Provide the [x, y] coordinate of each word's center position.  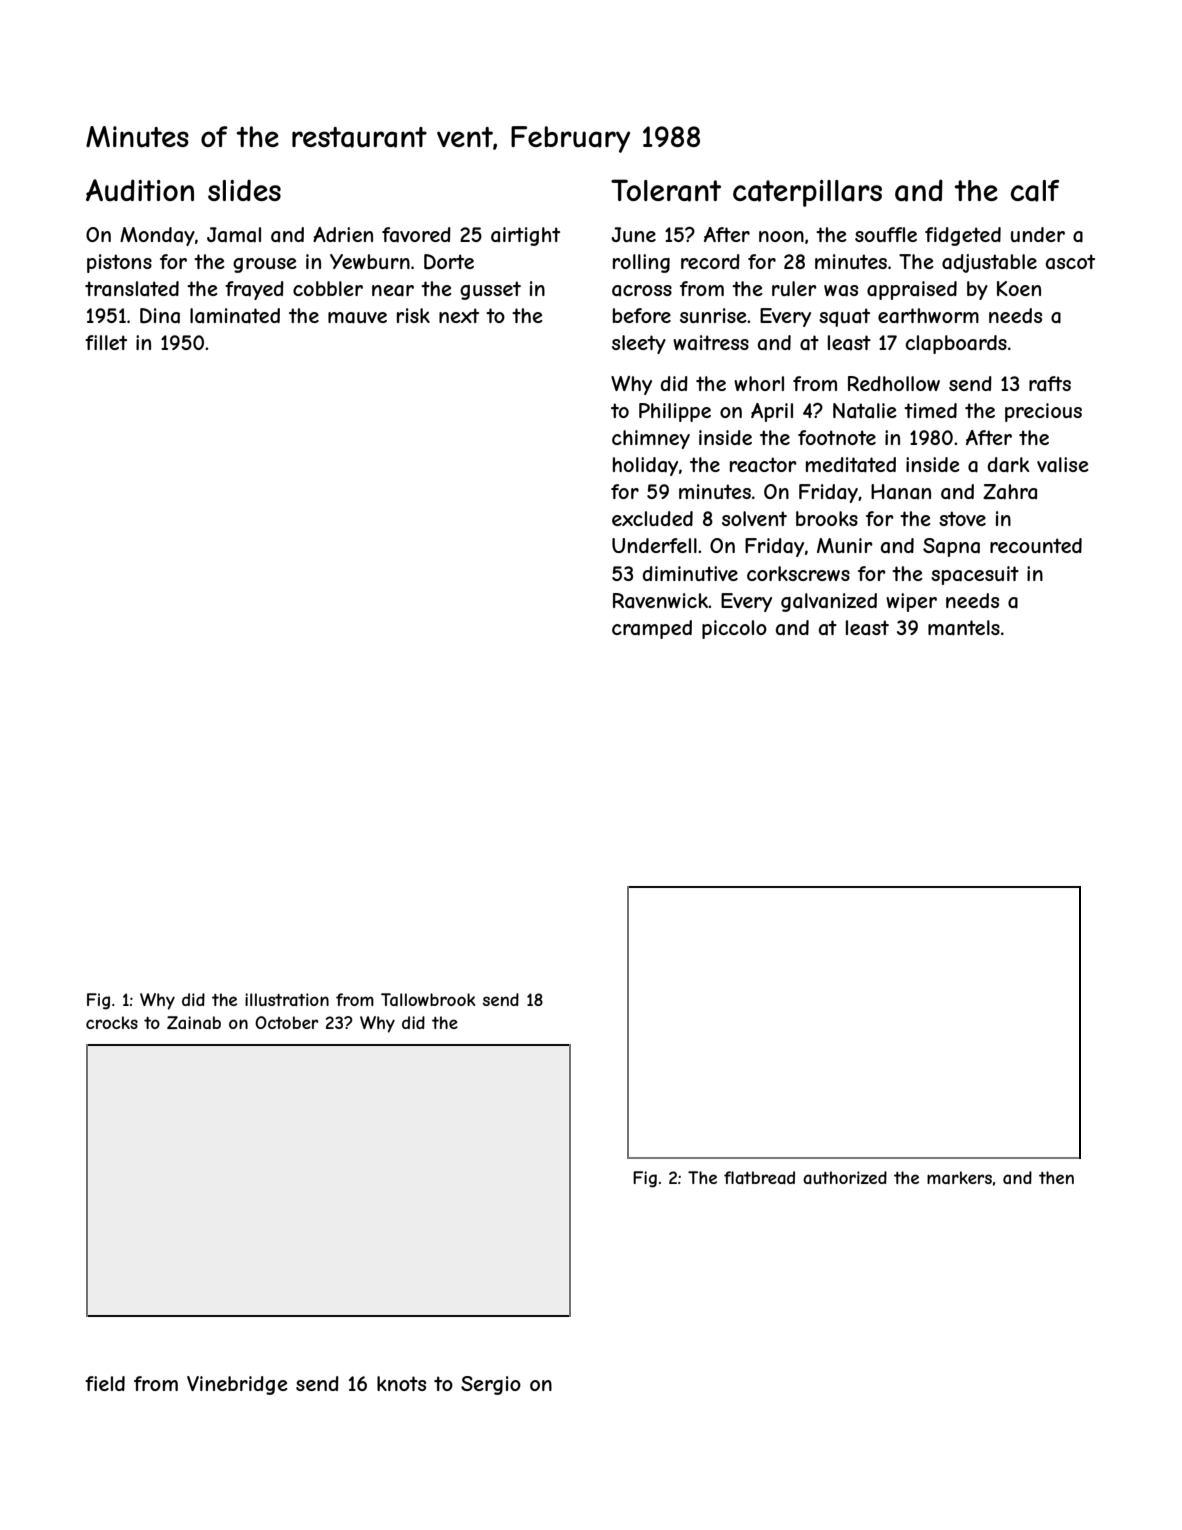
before [642, 315]
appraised [912, 290]
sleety [639, 344]
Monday [157, 236]
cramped [652, 629]
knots [401, 1383]
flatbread [759, 1177]
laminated [235, 316]
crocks [112, 1022]
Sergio [491, 1385]
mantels [964, 628]
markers [959, 1177]
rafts [1050, 383]
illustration [287, 999]
